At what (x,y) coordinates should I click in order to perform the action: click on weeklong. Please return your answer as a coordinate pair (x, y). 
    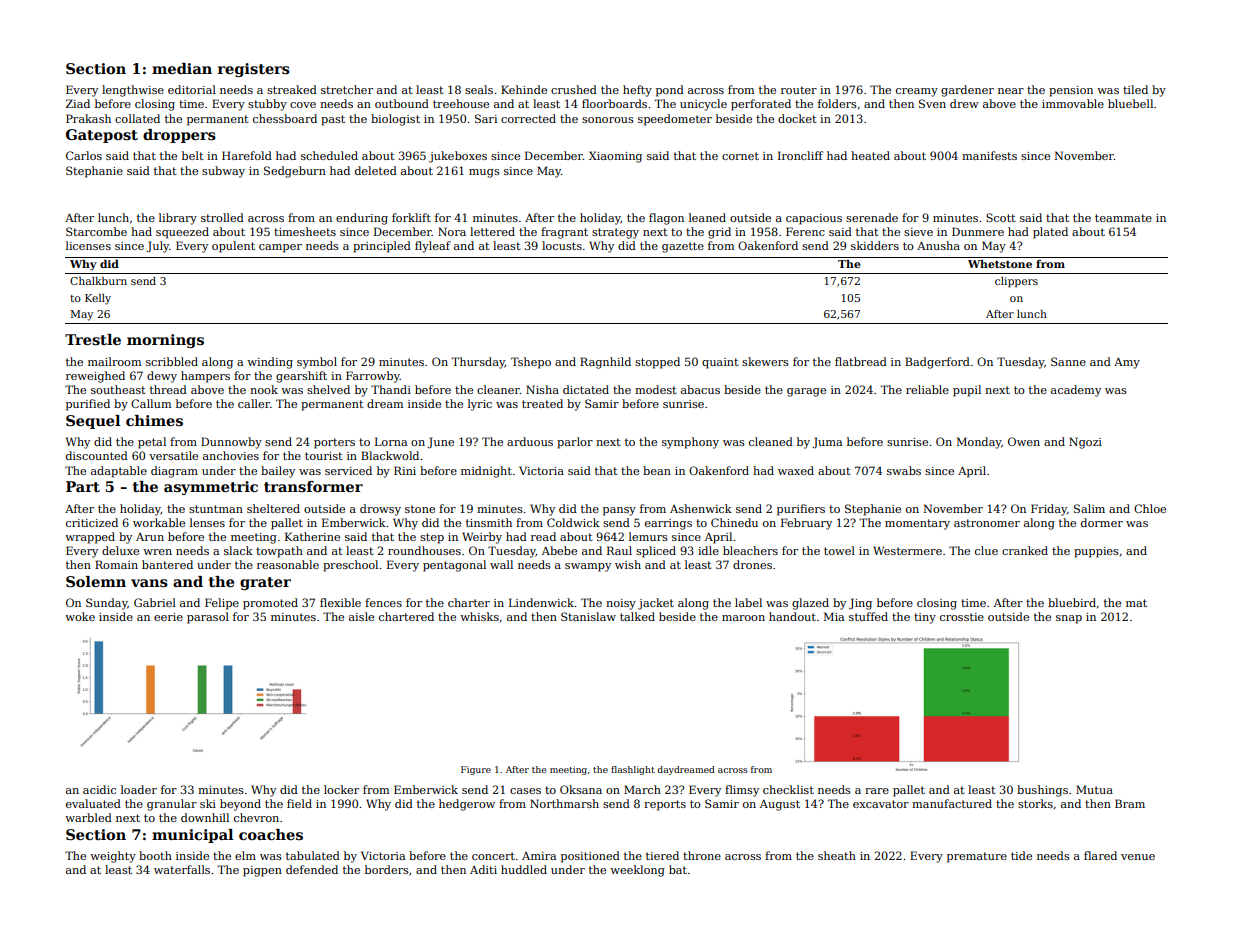
    Looking at the image, I should click on (637, 871).
